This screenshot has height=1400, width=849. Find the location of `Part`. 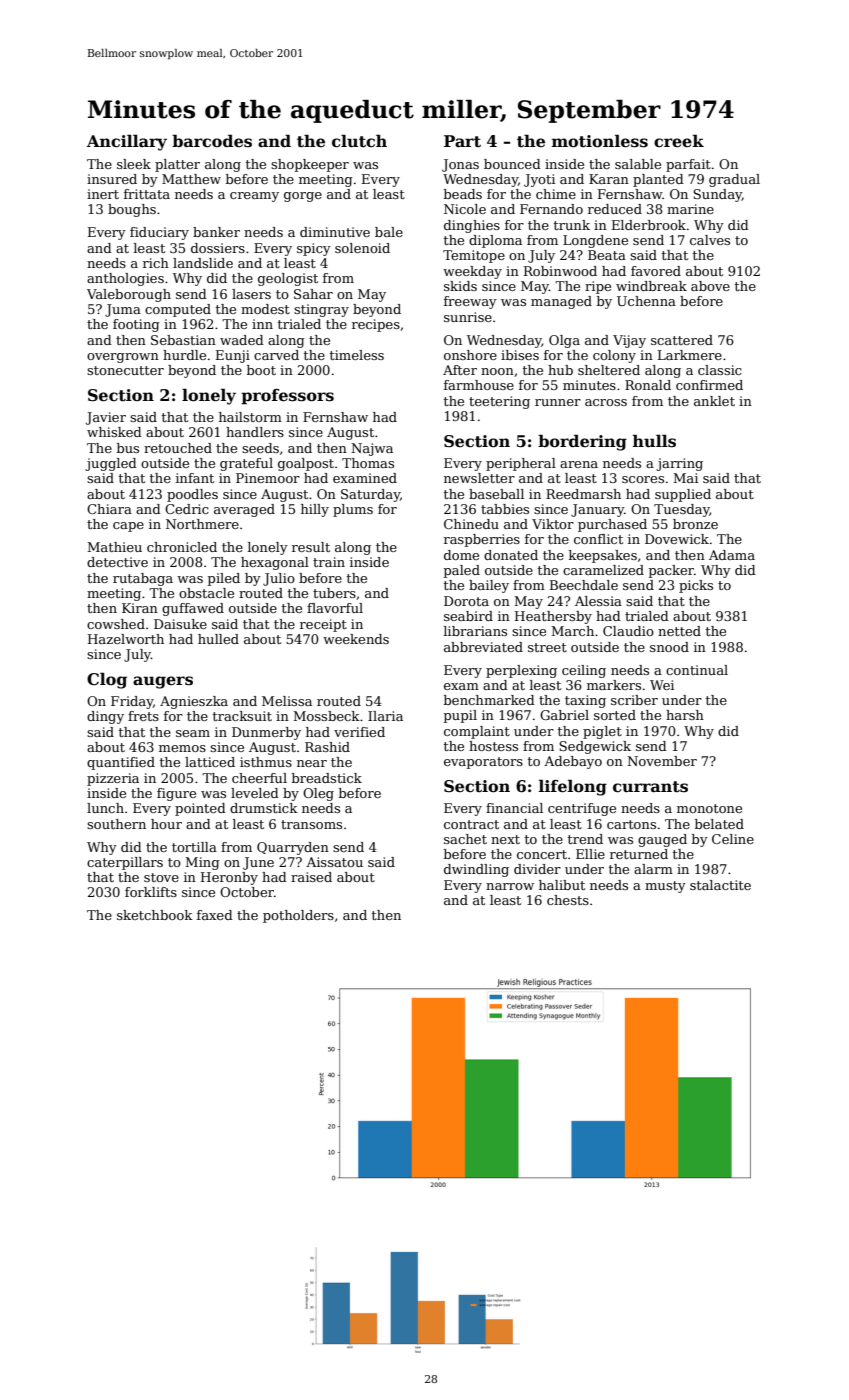

Part is located at coordinates (462, 141).
